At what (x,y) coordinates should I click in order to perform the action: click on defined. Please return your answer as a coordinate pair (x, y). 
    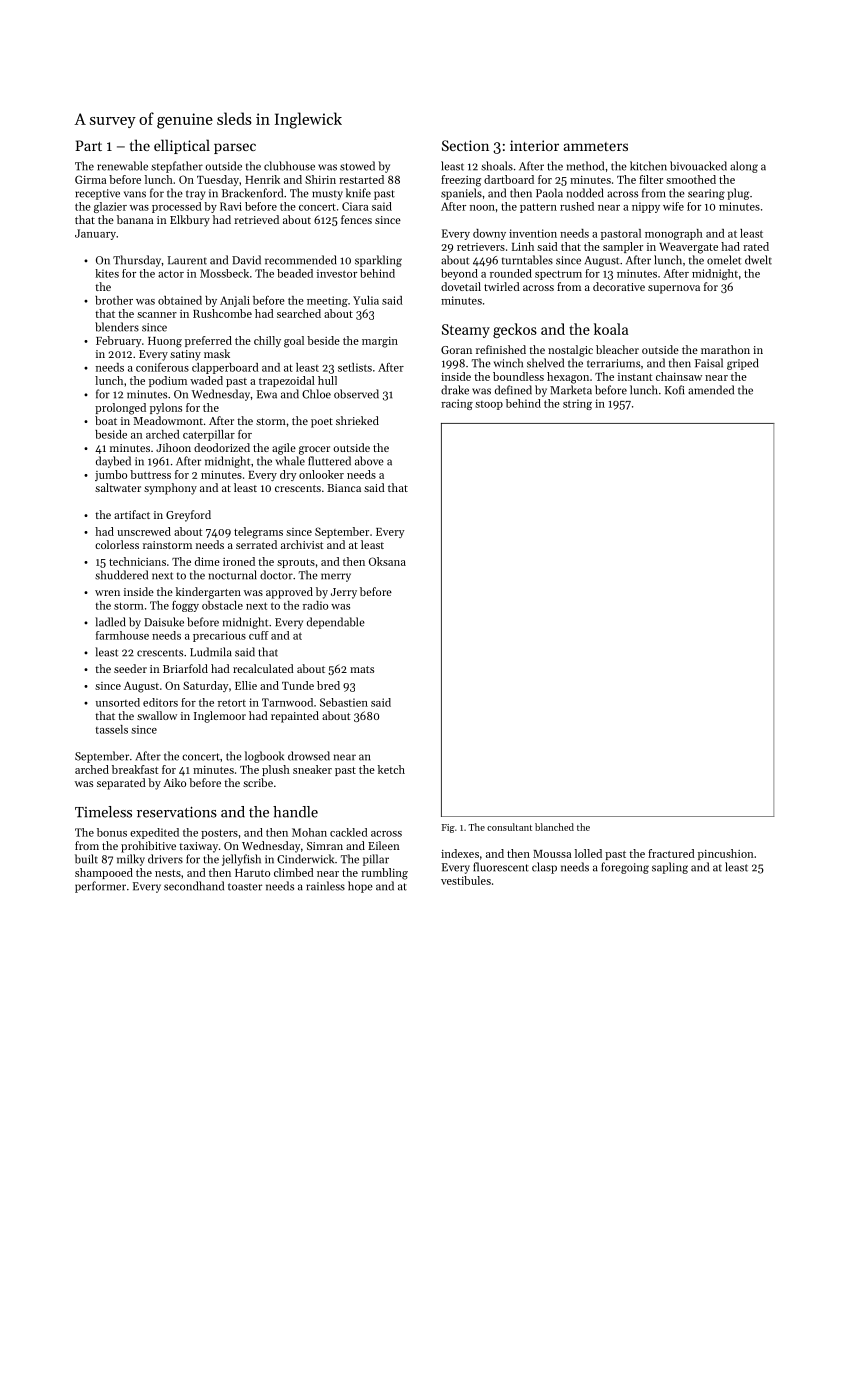
    Looking at the image, I should click on (513, 390).
